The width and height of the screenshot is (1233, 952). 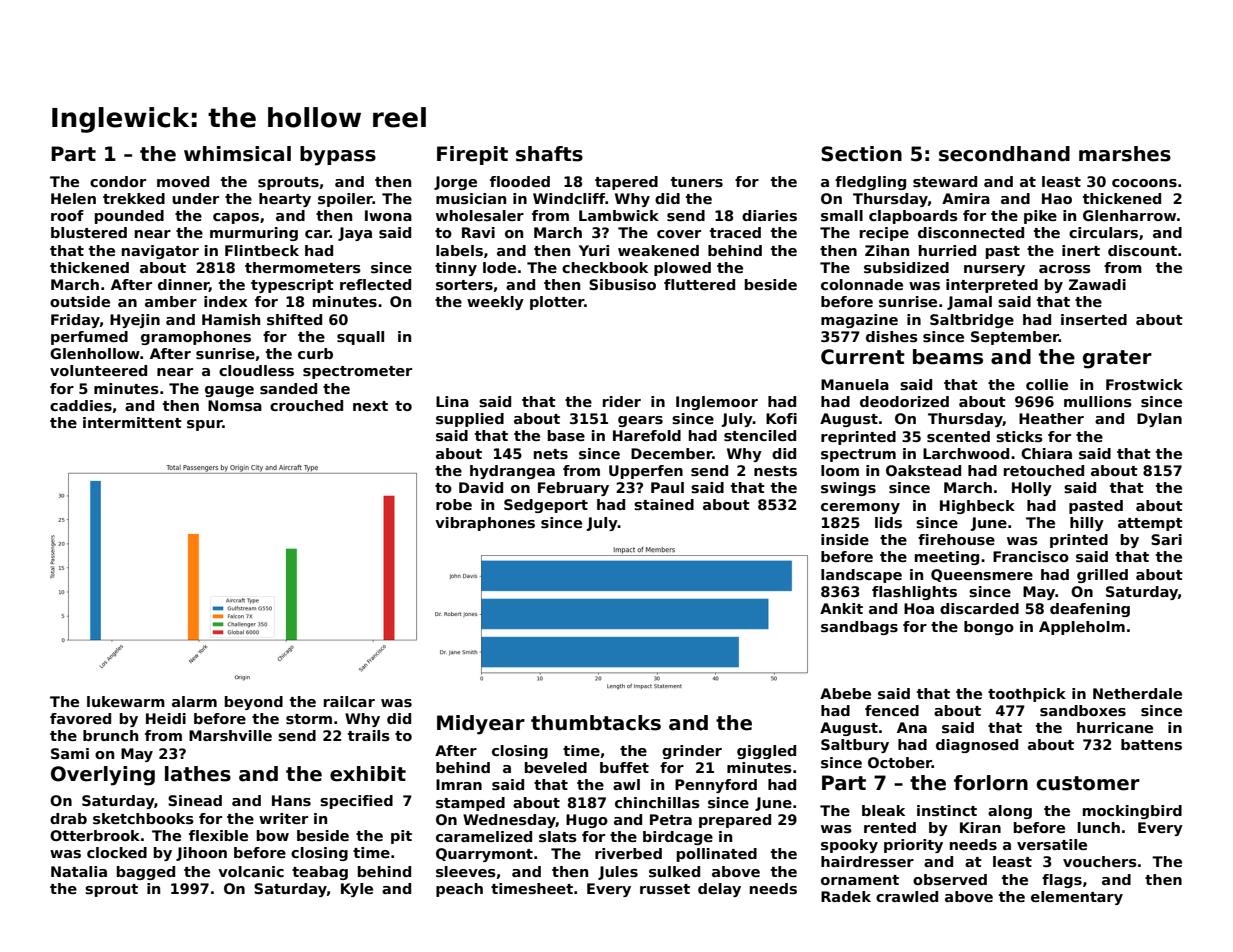 What do you see at coordinates (283, 818) in the screenshot?
I see `writer` at bounding box center [283, 818].
